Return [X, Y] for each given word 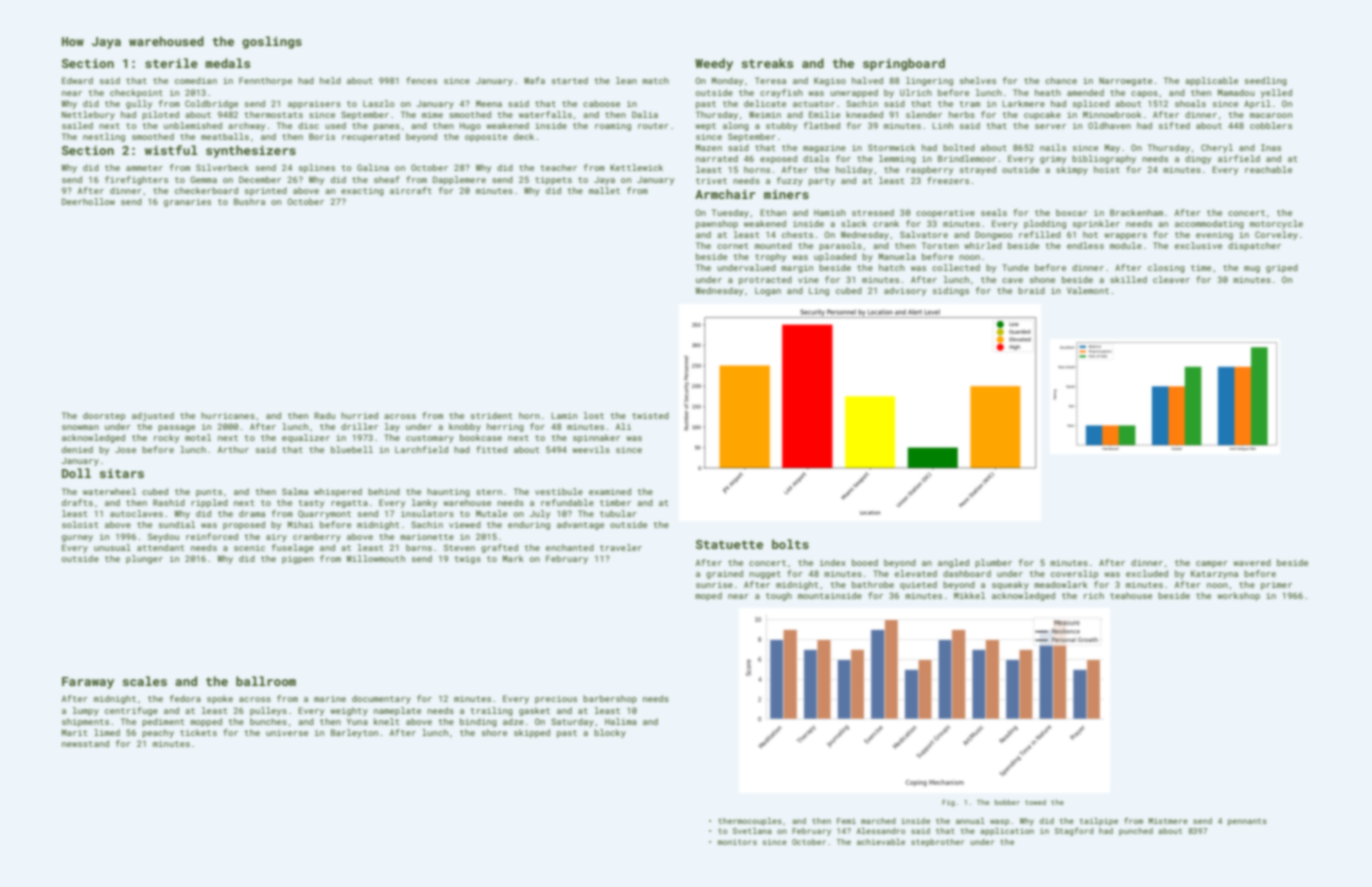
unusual [112, 547]
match [655, 80]
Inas [1271, 147]
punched [1136, 832]
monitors [737, 842]
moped [708, 596]
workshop [1238, 596]
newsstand [85, 743]
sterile [171, 63]
